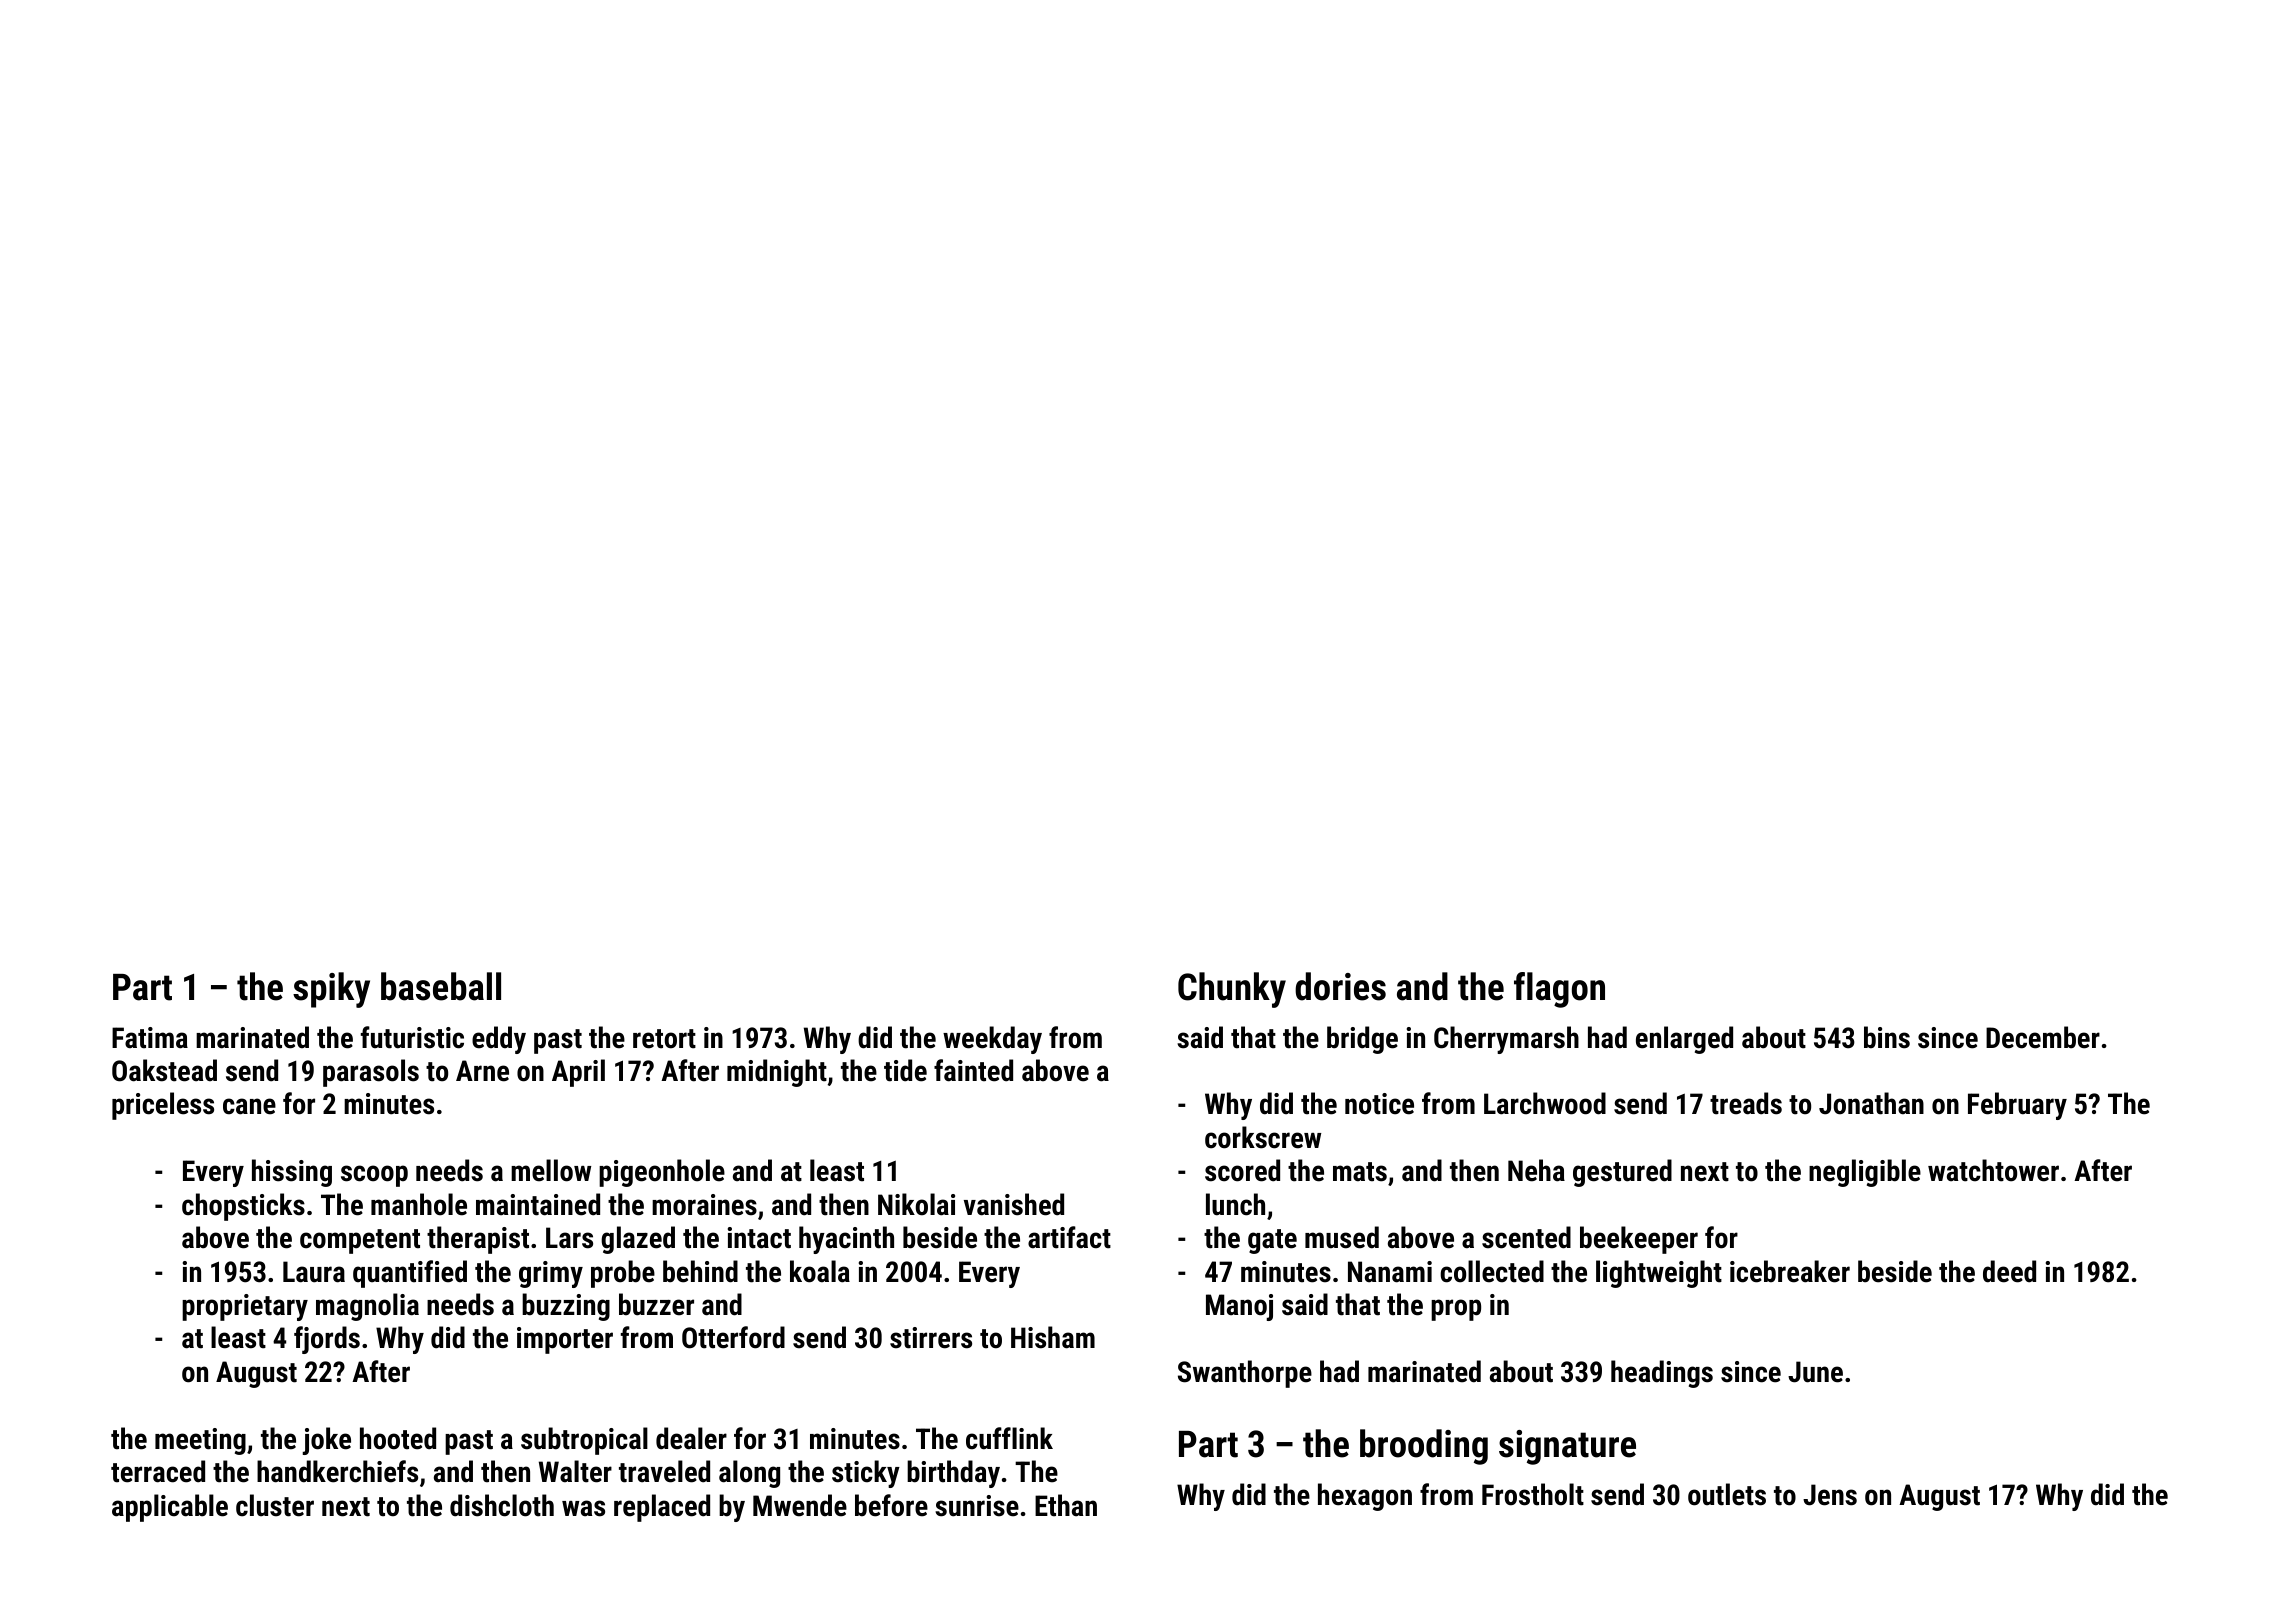 This image has width=2292, height=1620. I want to click on Chunky, so click(1232, 990).
